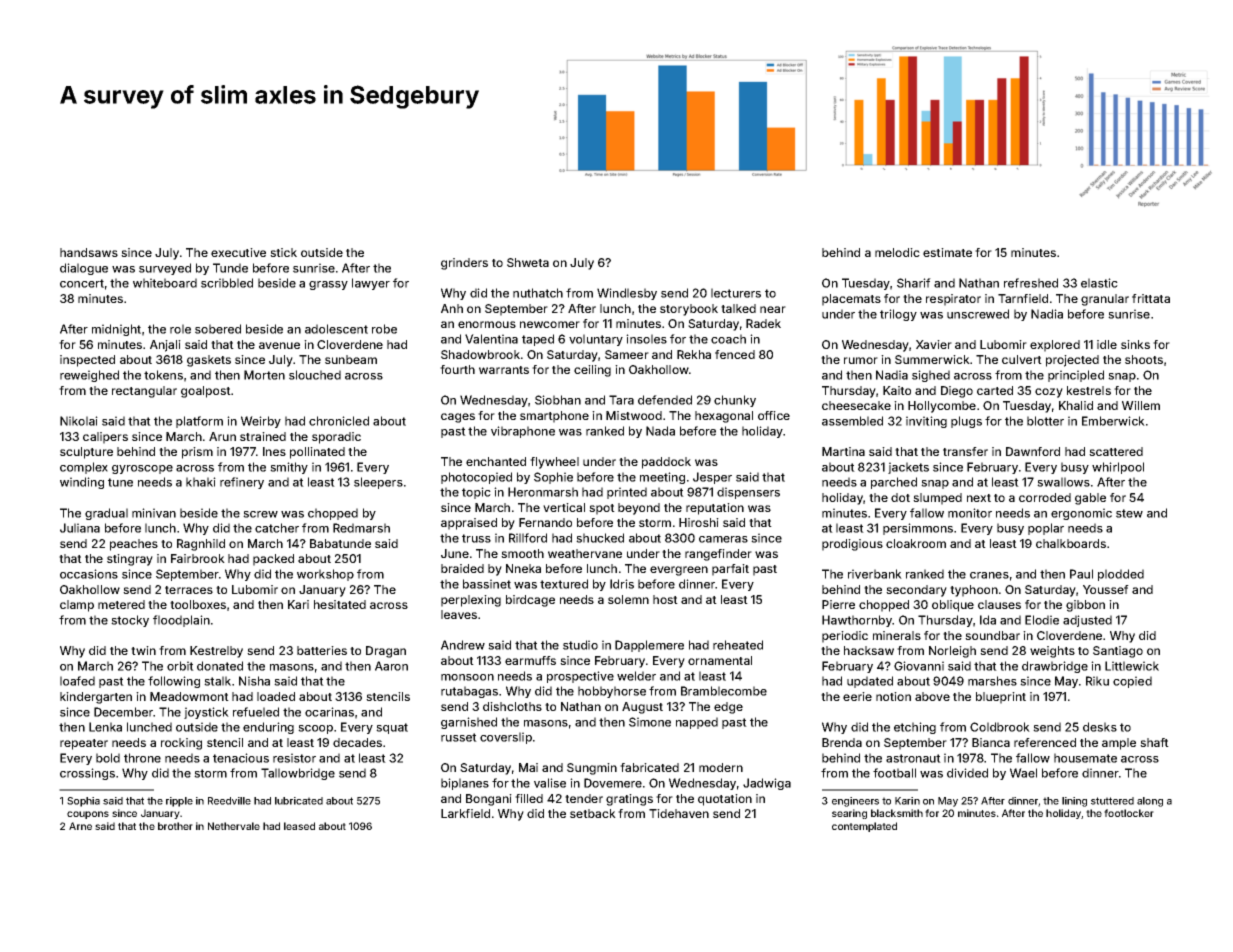 This screenshot has width=1233, height=952. Describe the element at coordinates (1132, 666) in the screenshot. I see `Littlewick` at that location.
